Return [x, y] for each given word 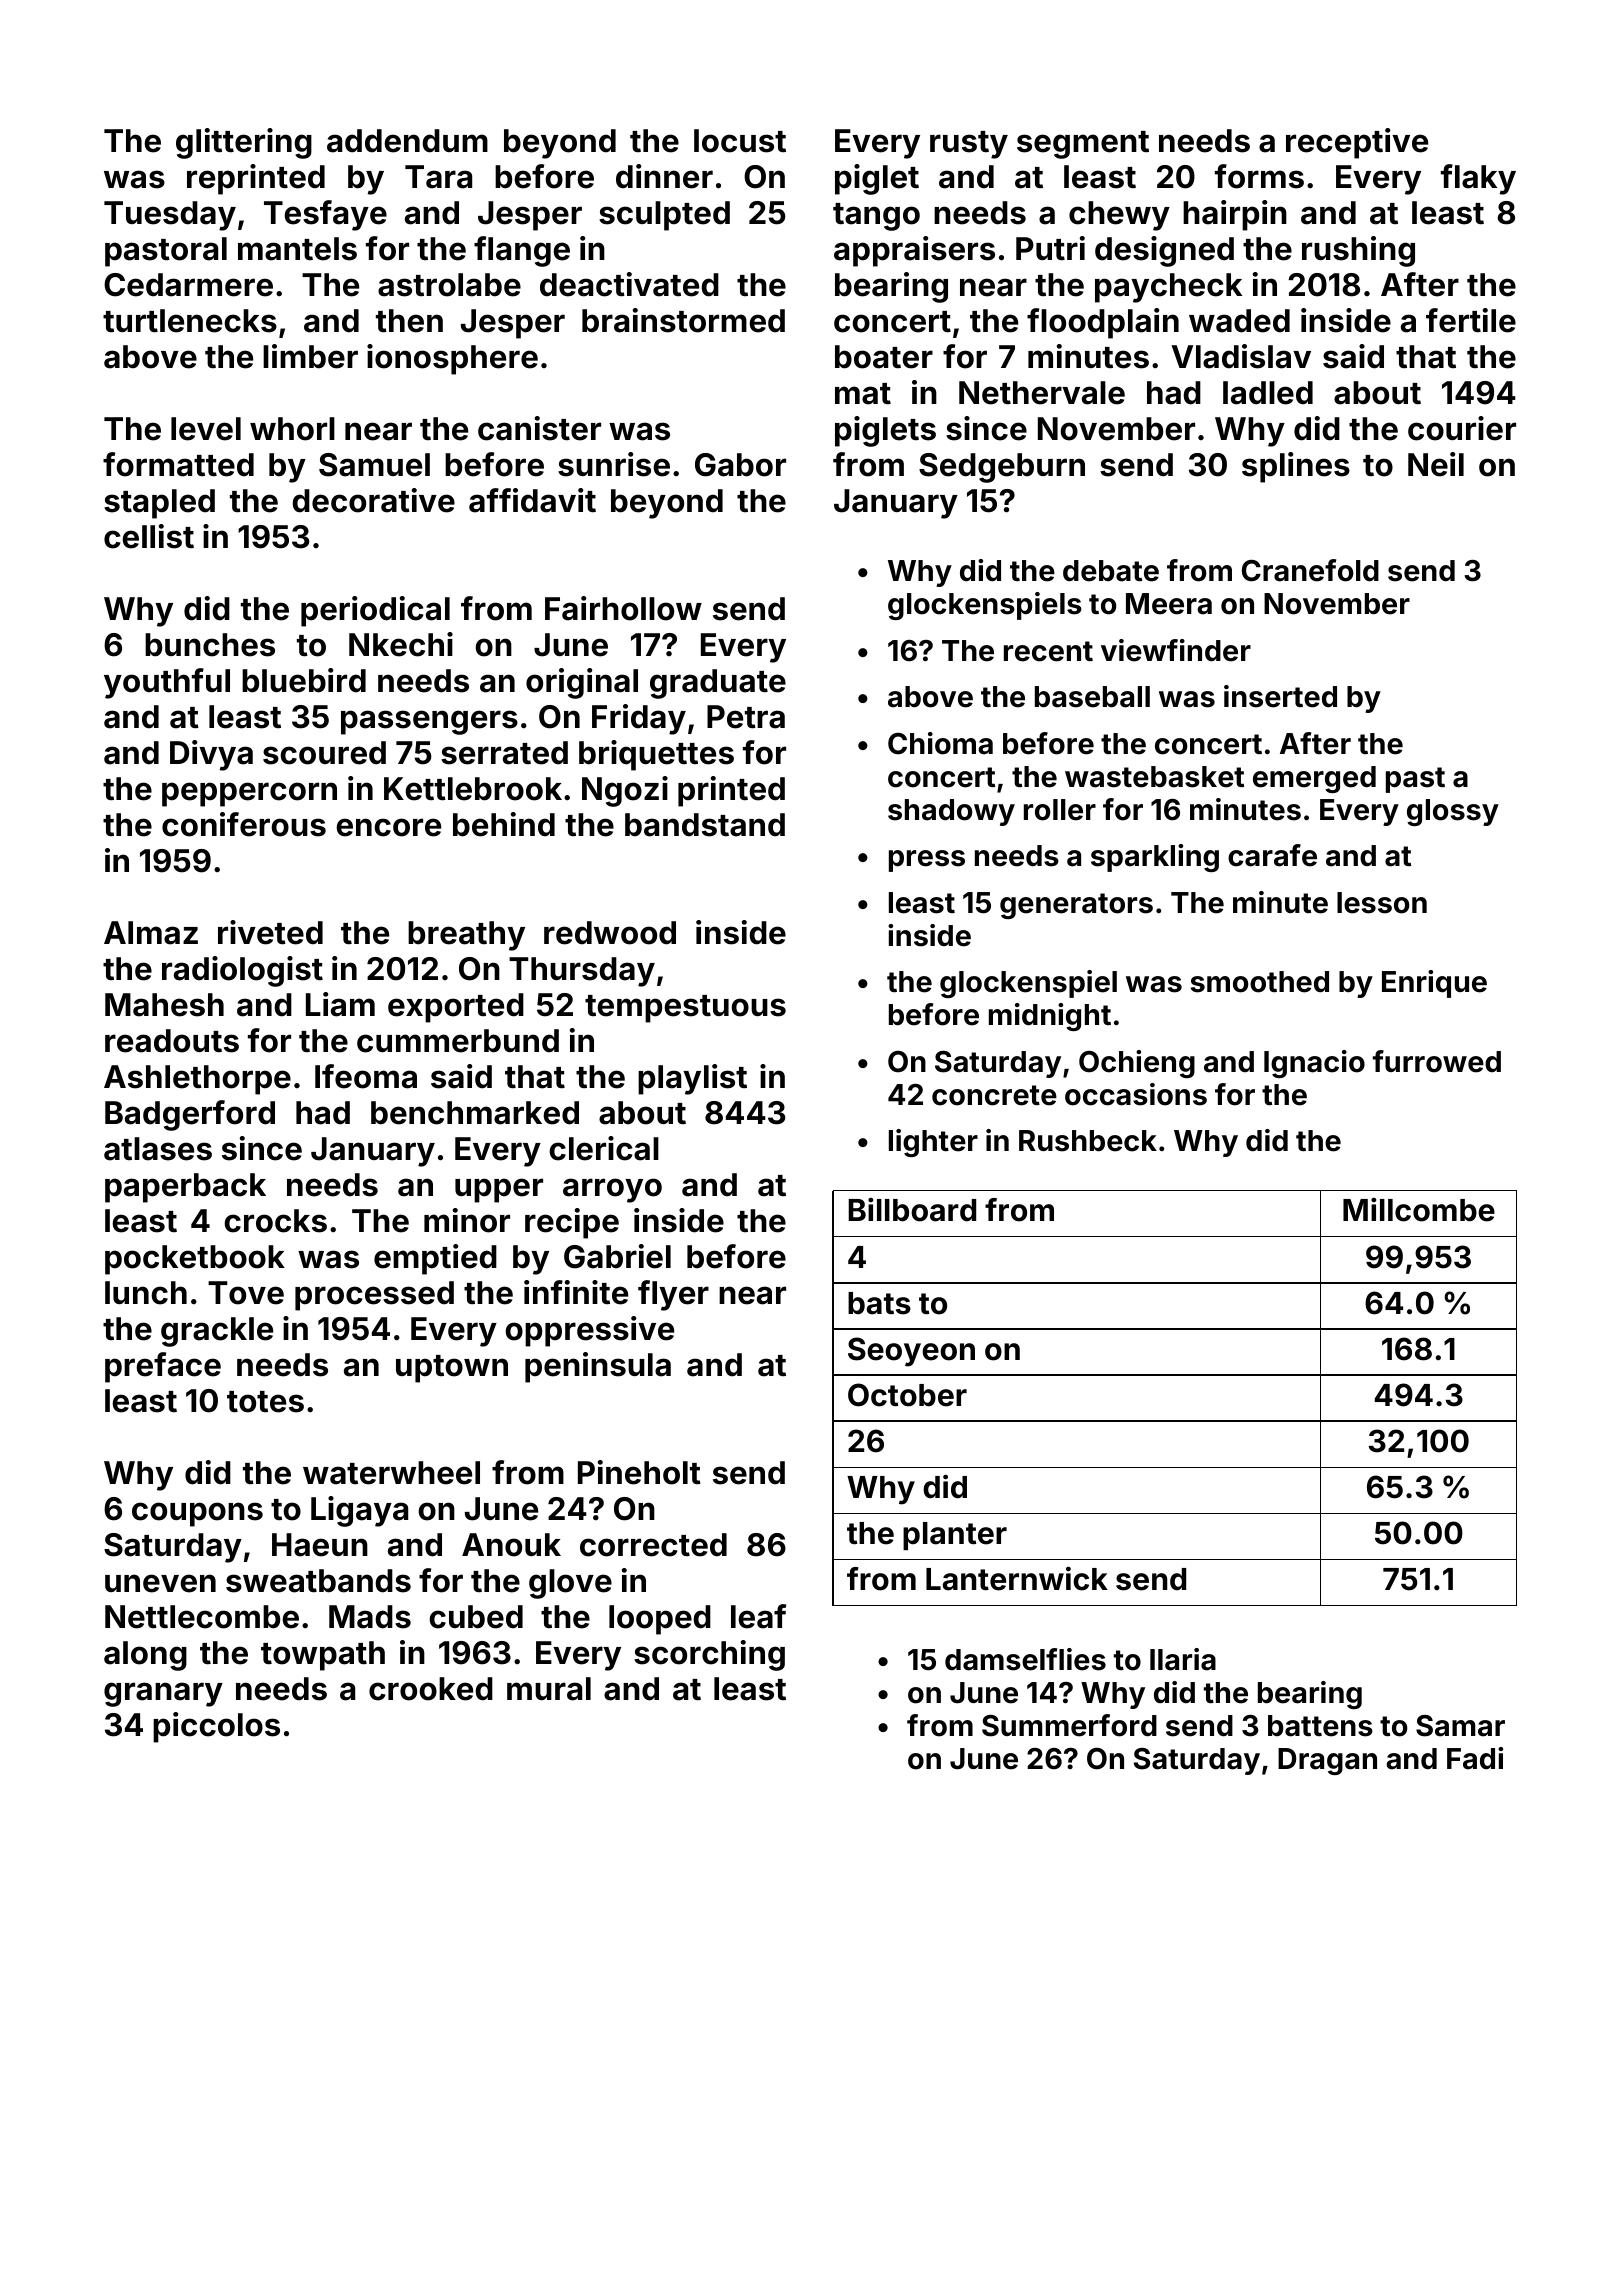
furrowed [1437, 1061]
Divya [211, 755]
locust [740, 141]
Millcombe [1419, 1209]
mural [549, 1689]
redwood [610, 933]
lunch [146, 1293]
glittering [244, 143]
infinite [576, 1292]
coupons [197, 1514]
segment [1083, 145]
